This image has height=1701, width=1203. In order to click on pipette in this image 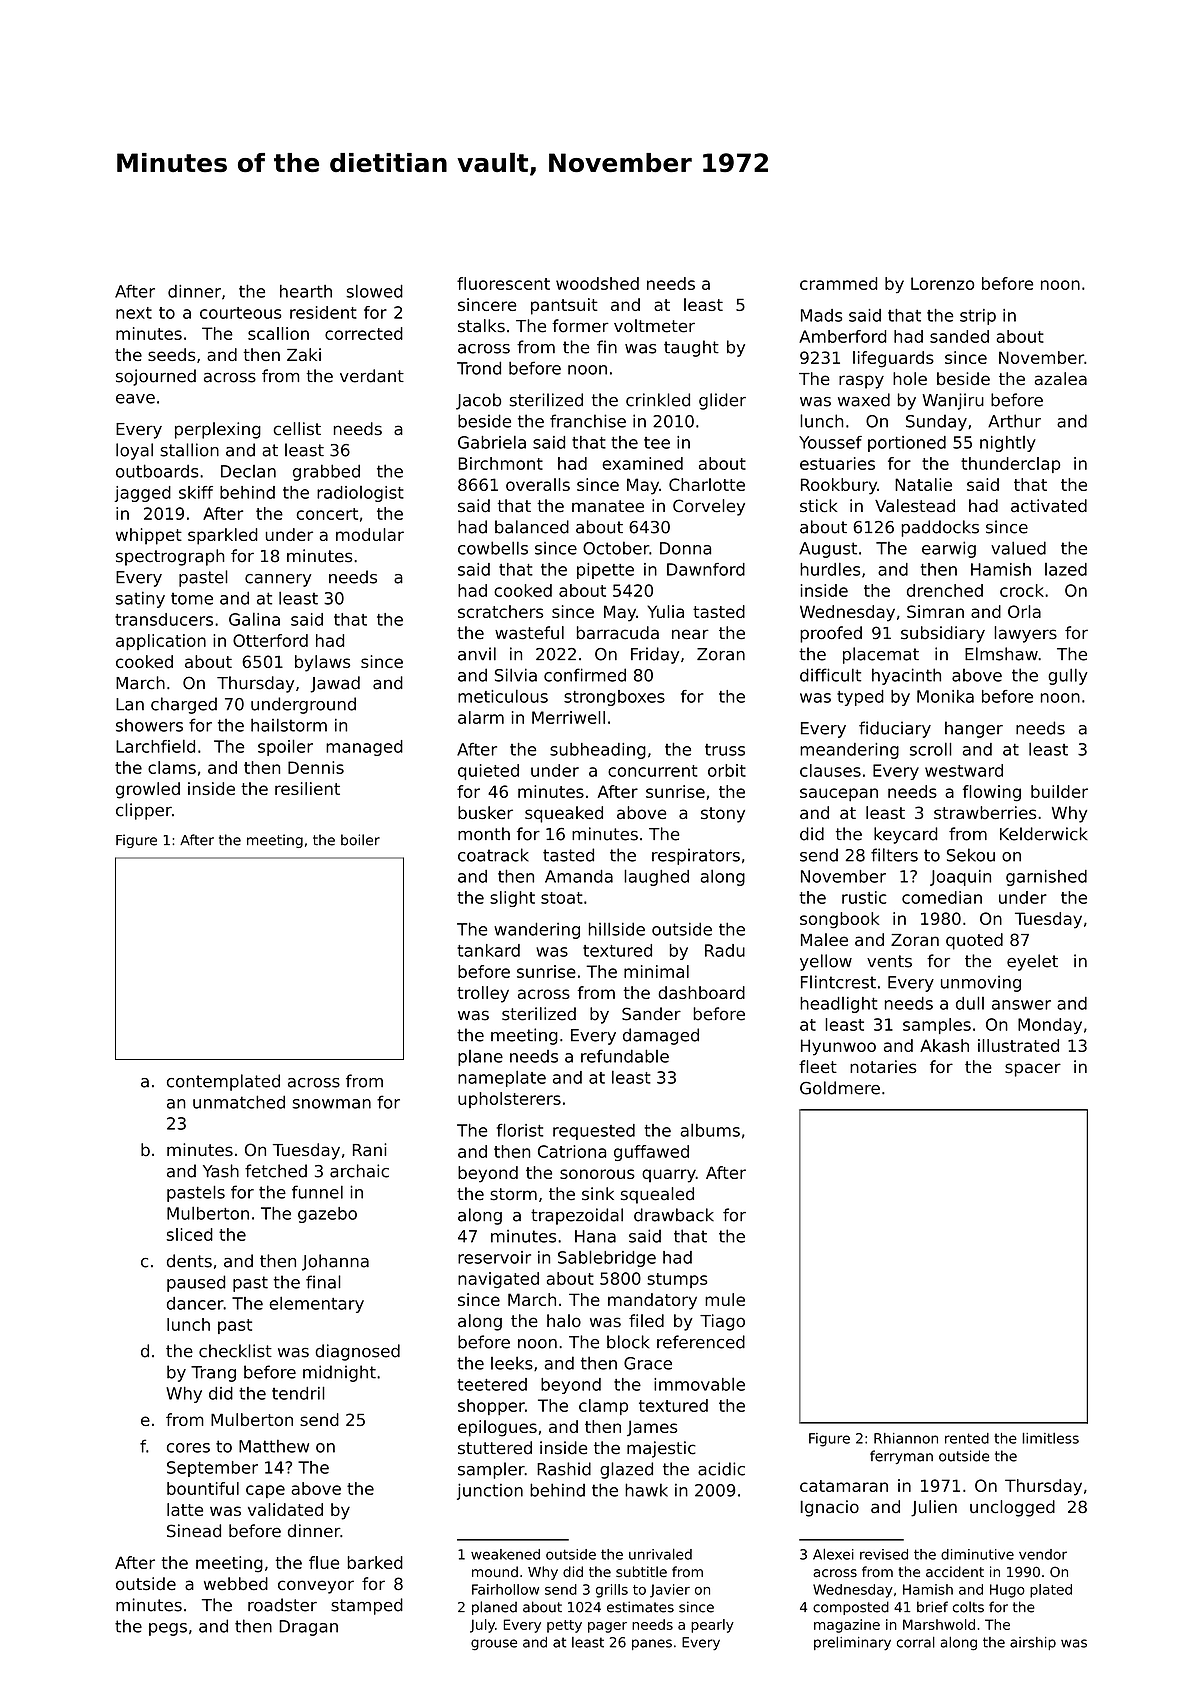, I will do `click(605, 571)`.
